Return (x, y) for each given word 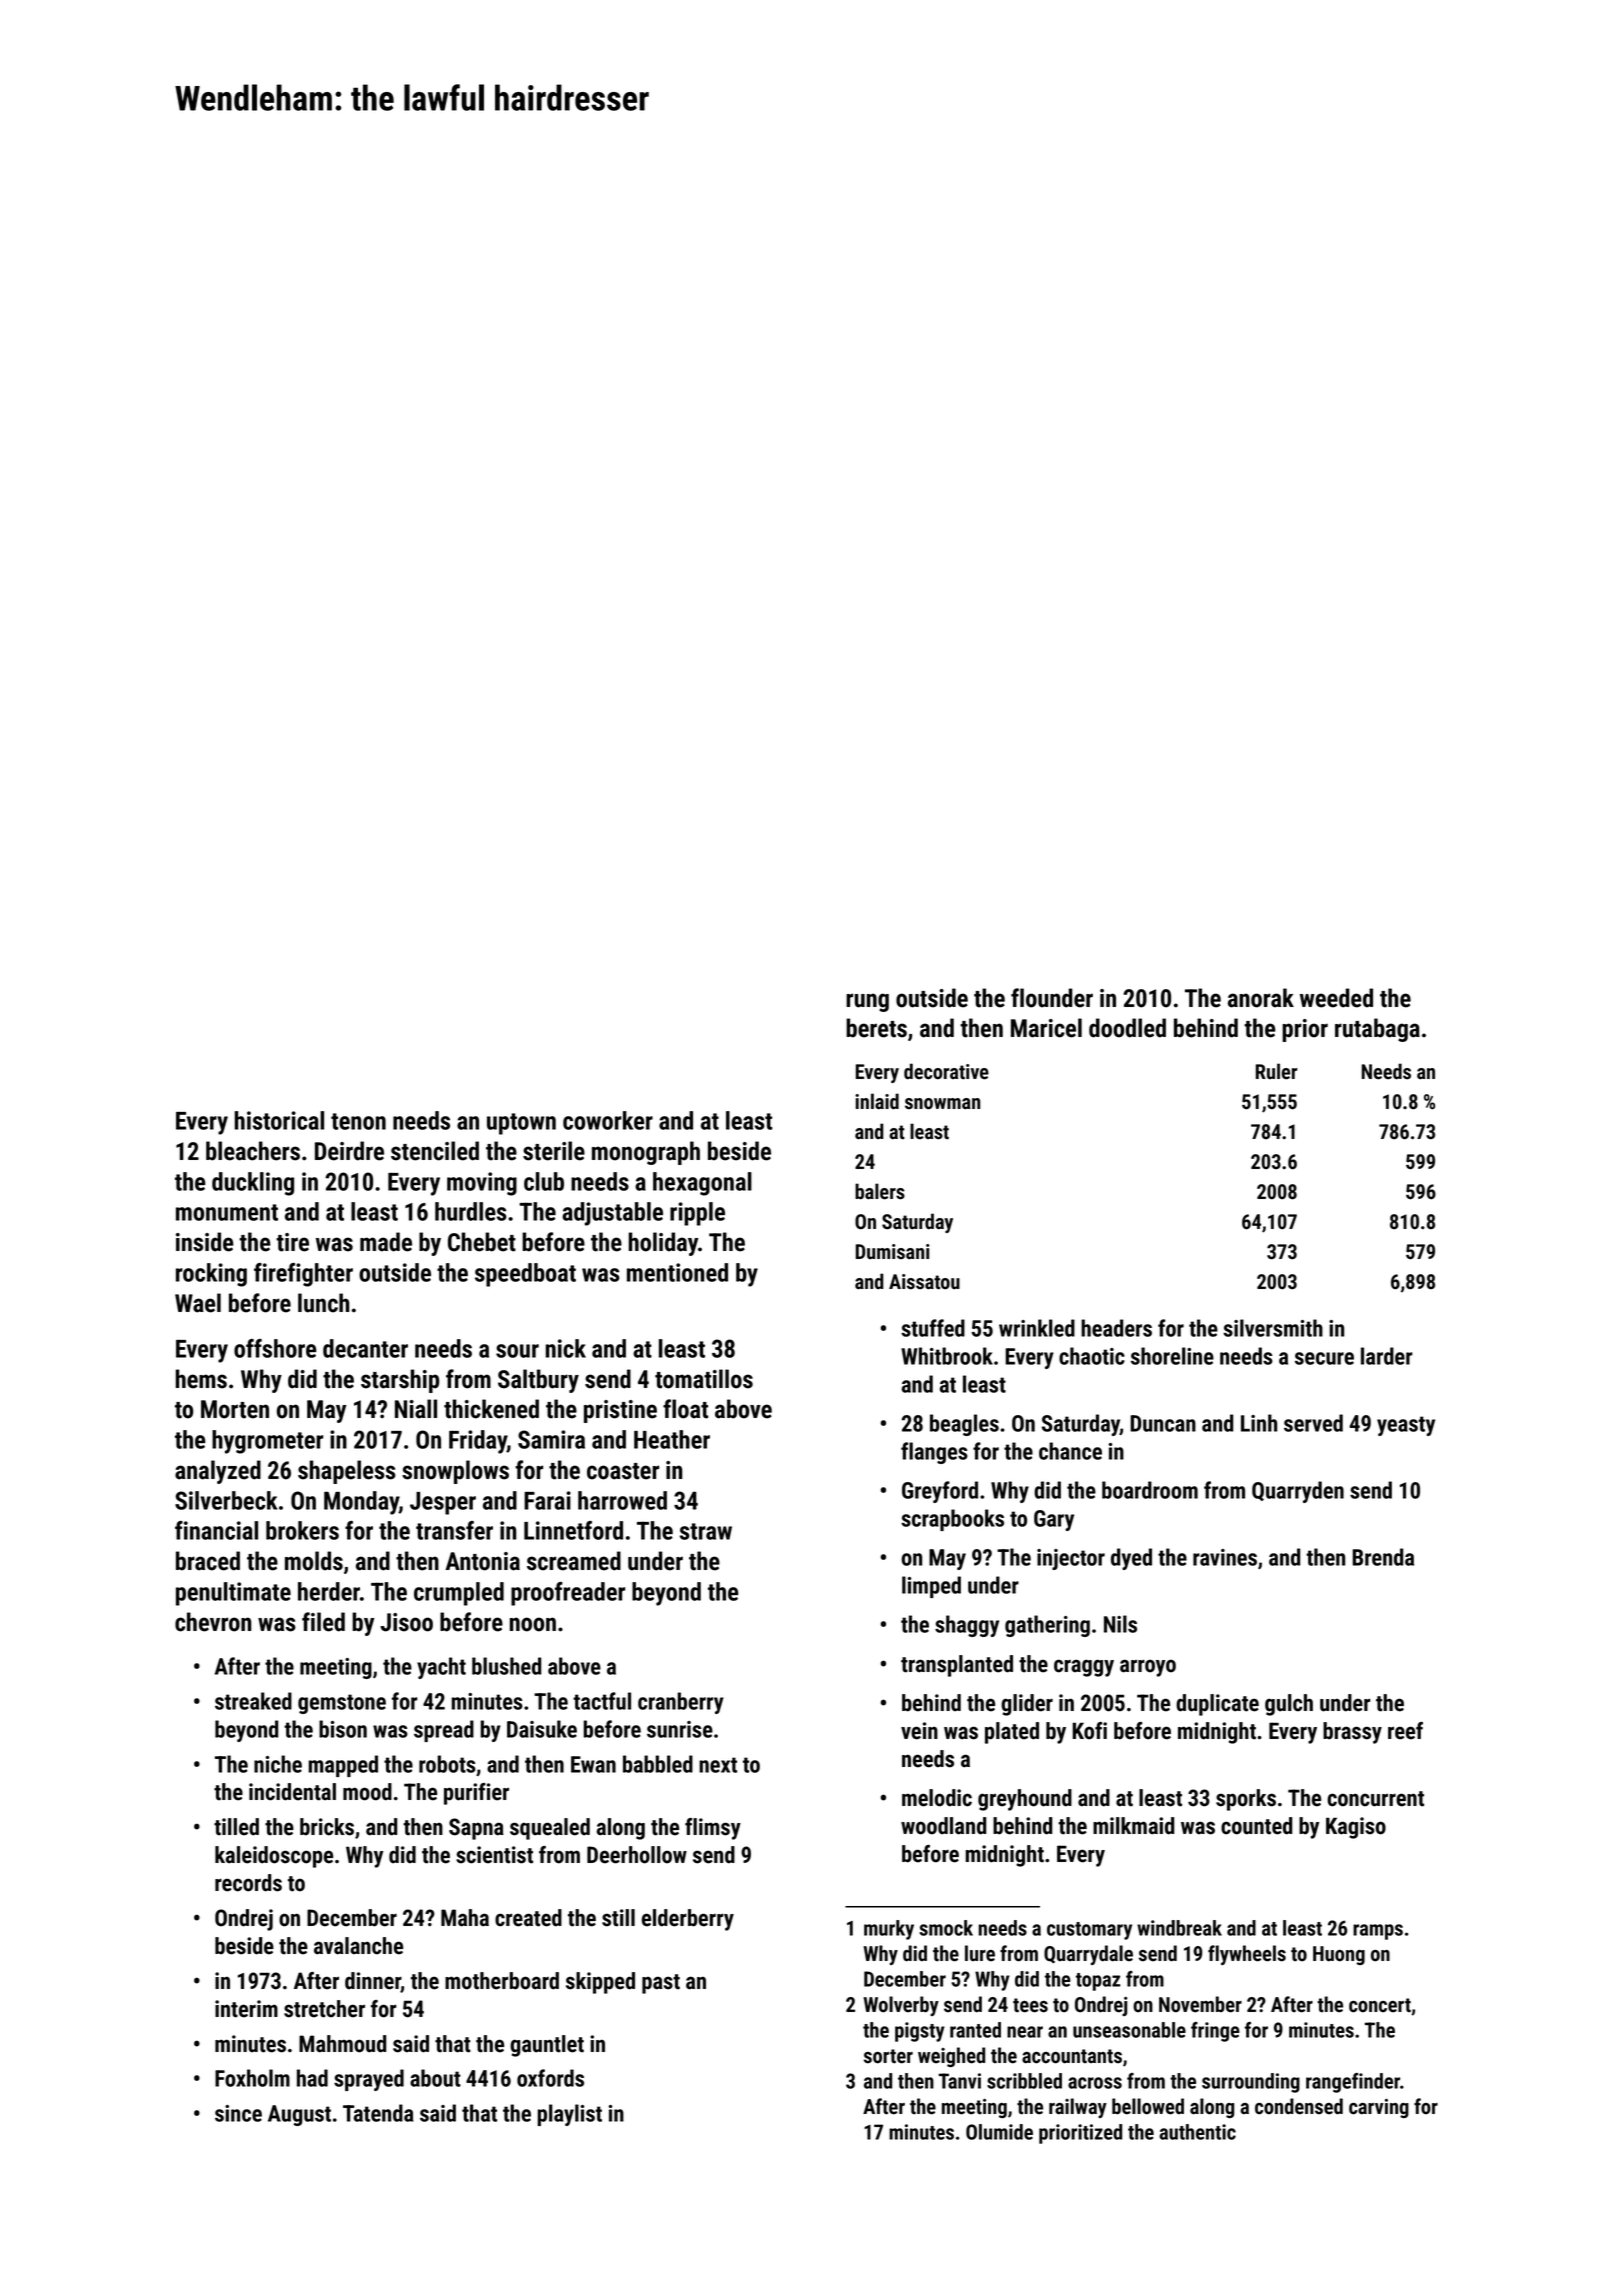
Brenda (1383, 1557)
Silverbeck (226, 1500)
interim (246, 2009)
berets (876, 1028)
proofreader (568, 1594)
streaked (253, 1701)
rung (867, 1002)
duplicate (1217, 1705)
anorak (1261, 998)
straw (706, 1531)
